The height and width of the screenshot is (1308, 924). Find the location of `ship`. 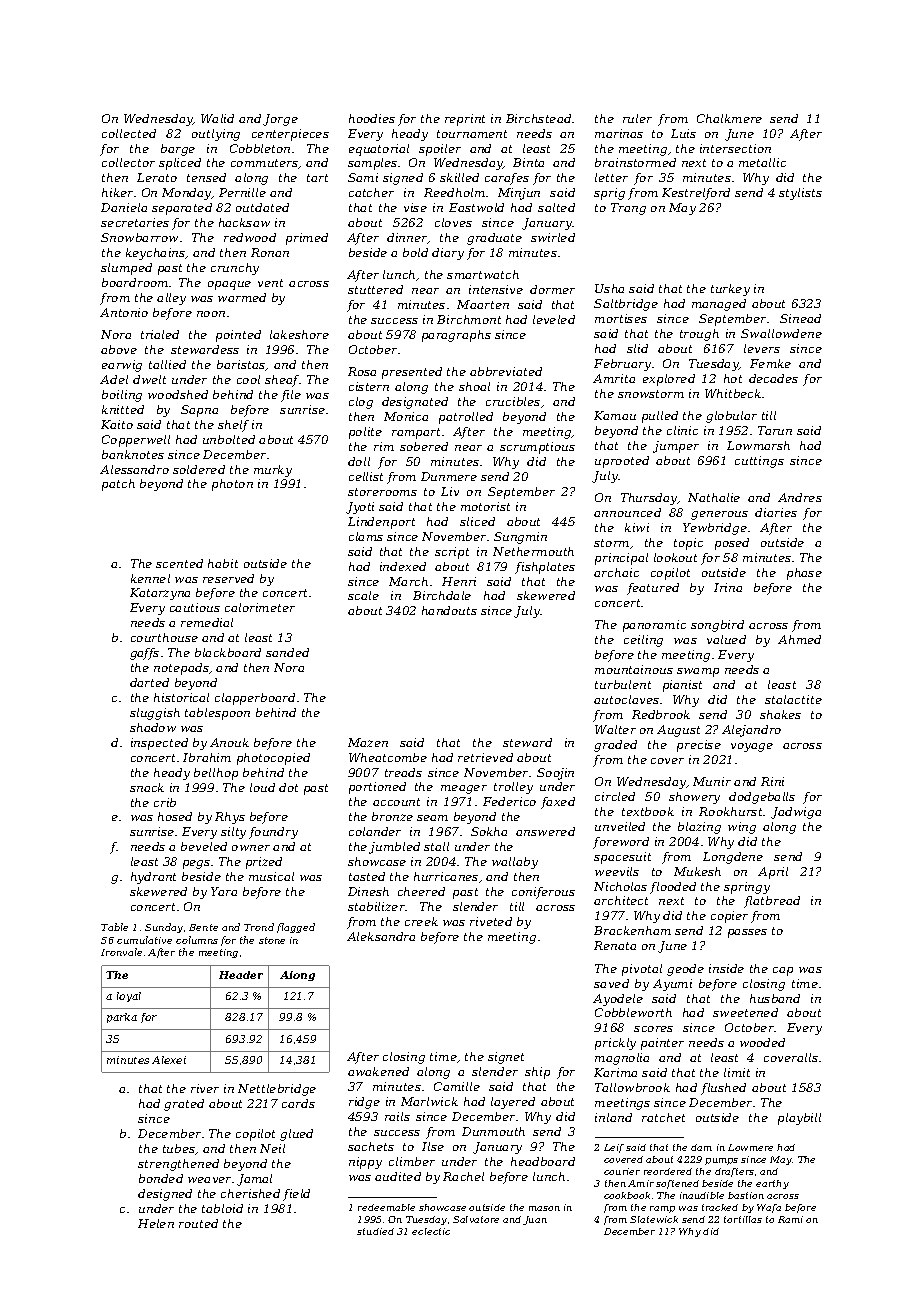

ship is located at coordinates (537, 1073).
